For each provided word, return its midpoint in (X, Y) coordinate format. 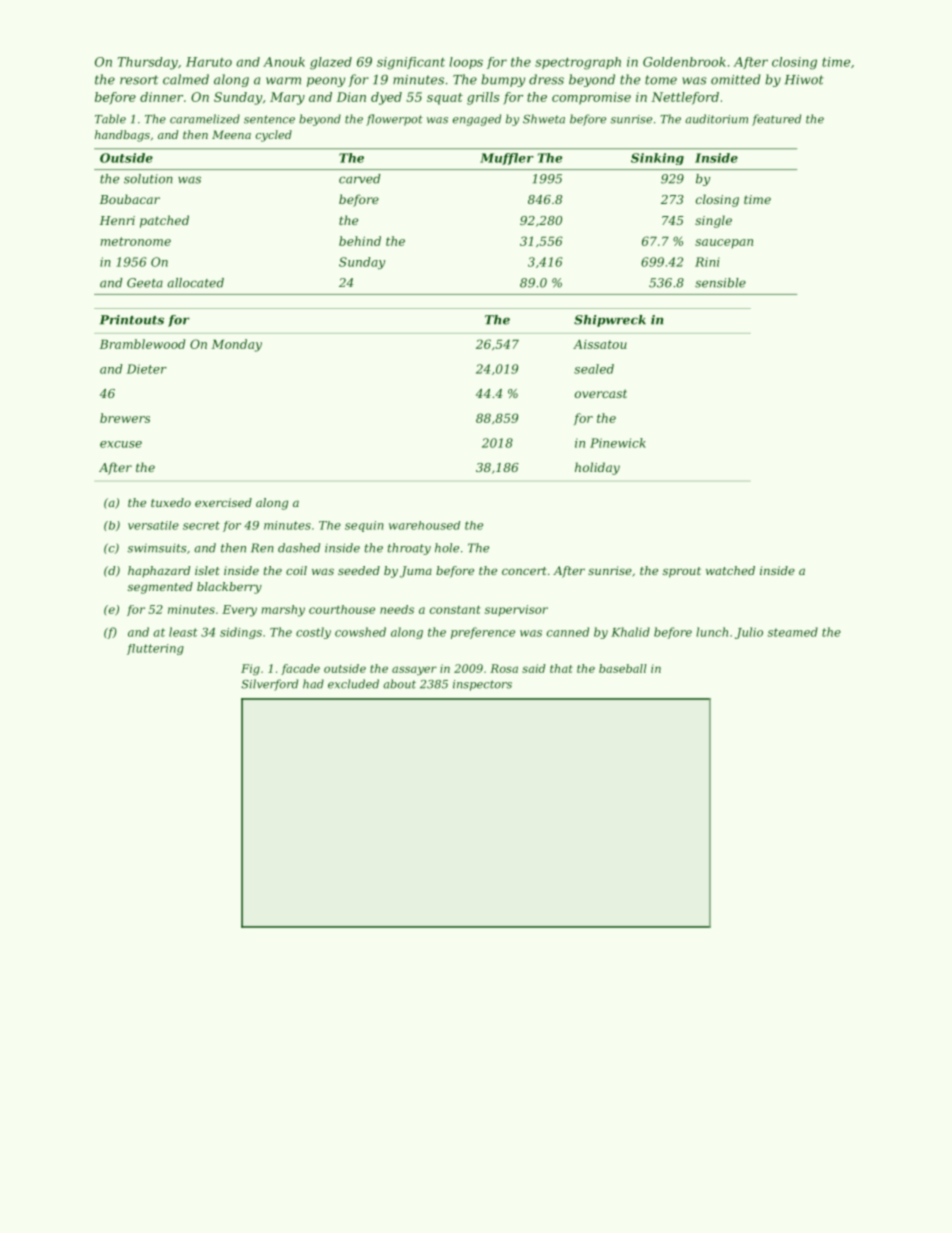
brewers (125, 418)
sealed (594, 369)
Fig (250, 669)
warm (283, 81)
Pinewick (618, 443)
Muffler (507, 159)
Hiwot (804, 80)
